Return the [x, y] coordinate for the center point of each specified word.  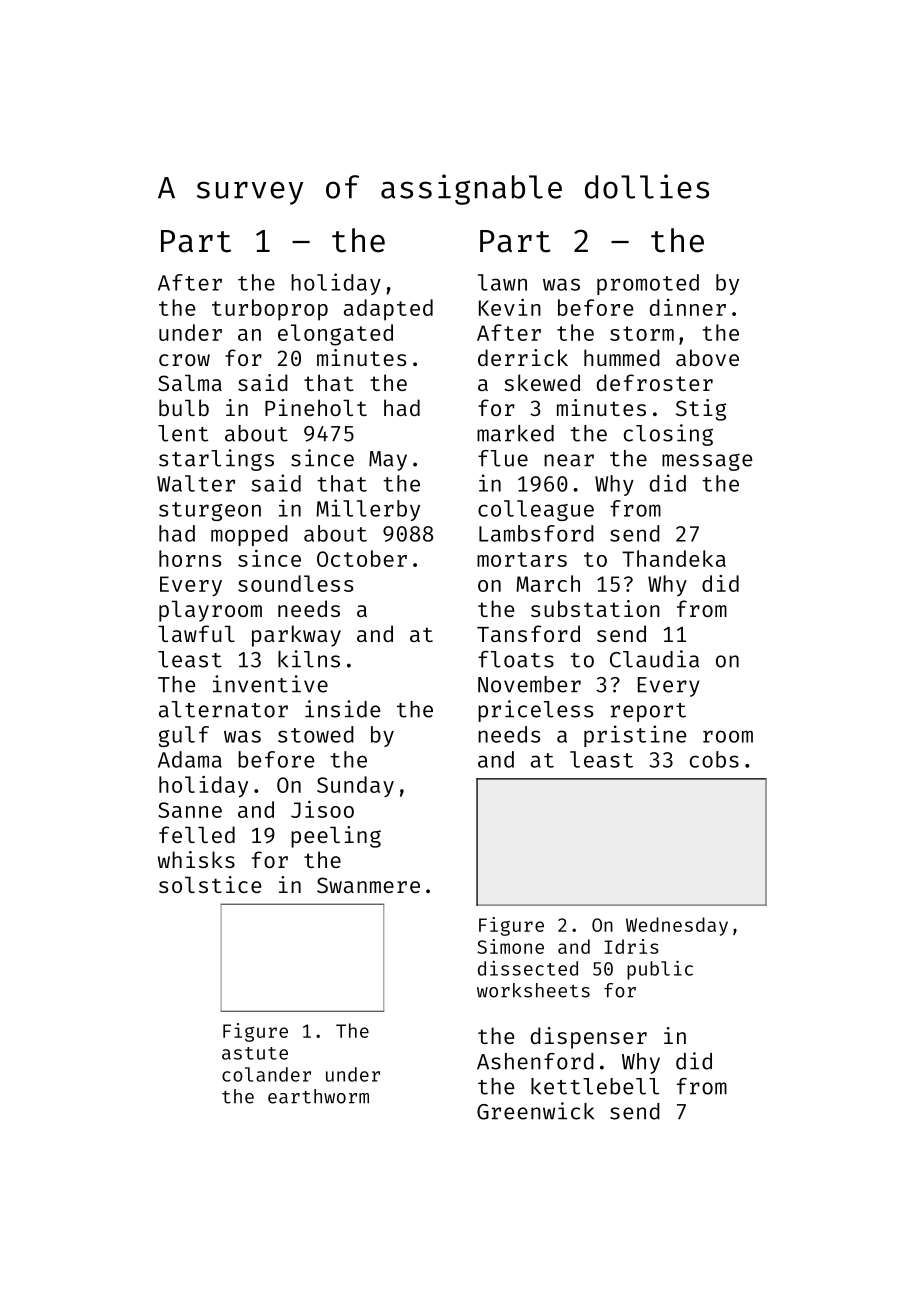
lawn [502, 282]
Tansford [528, 633]
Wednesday [677, 926]
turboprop [270, 310]
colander [266, 1074]
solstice [210, 884]
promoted [648, 284]
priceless [535, 711]
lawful [196, 633]
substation [595, 608]
